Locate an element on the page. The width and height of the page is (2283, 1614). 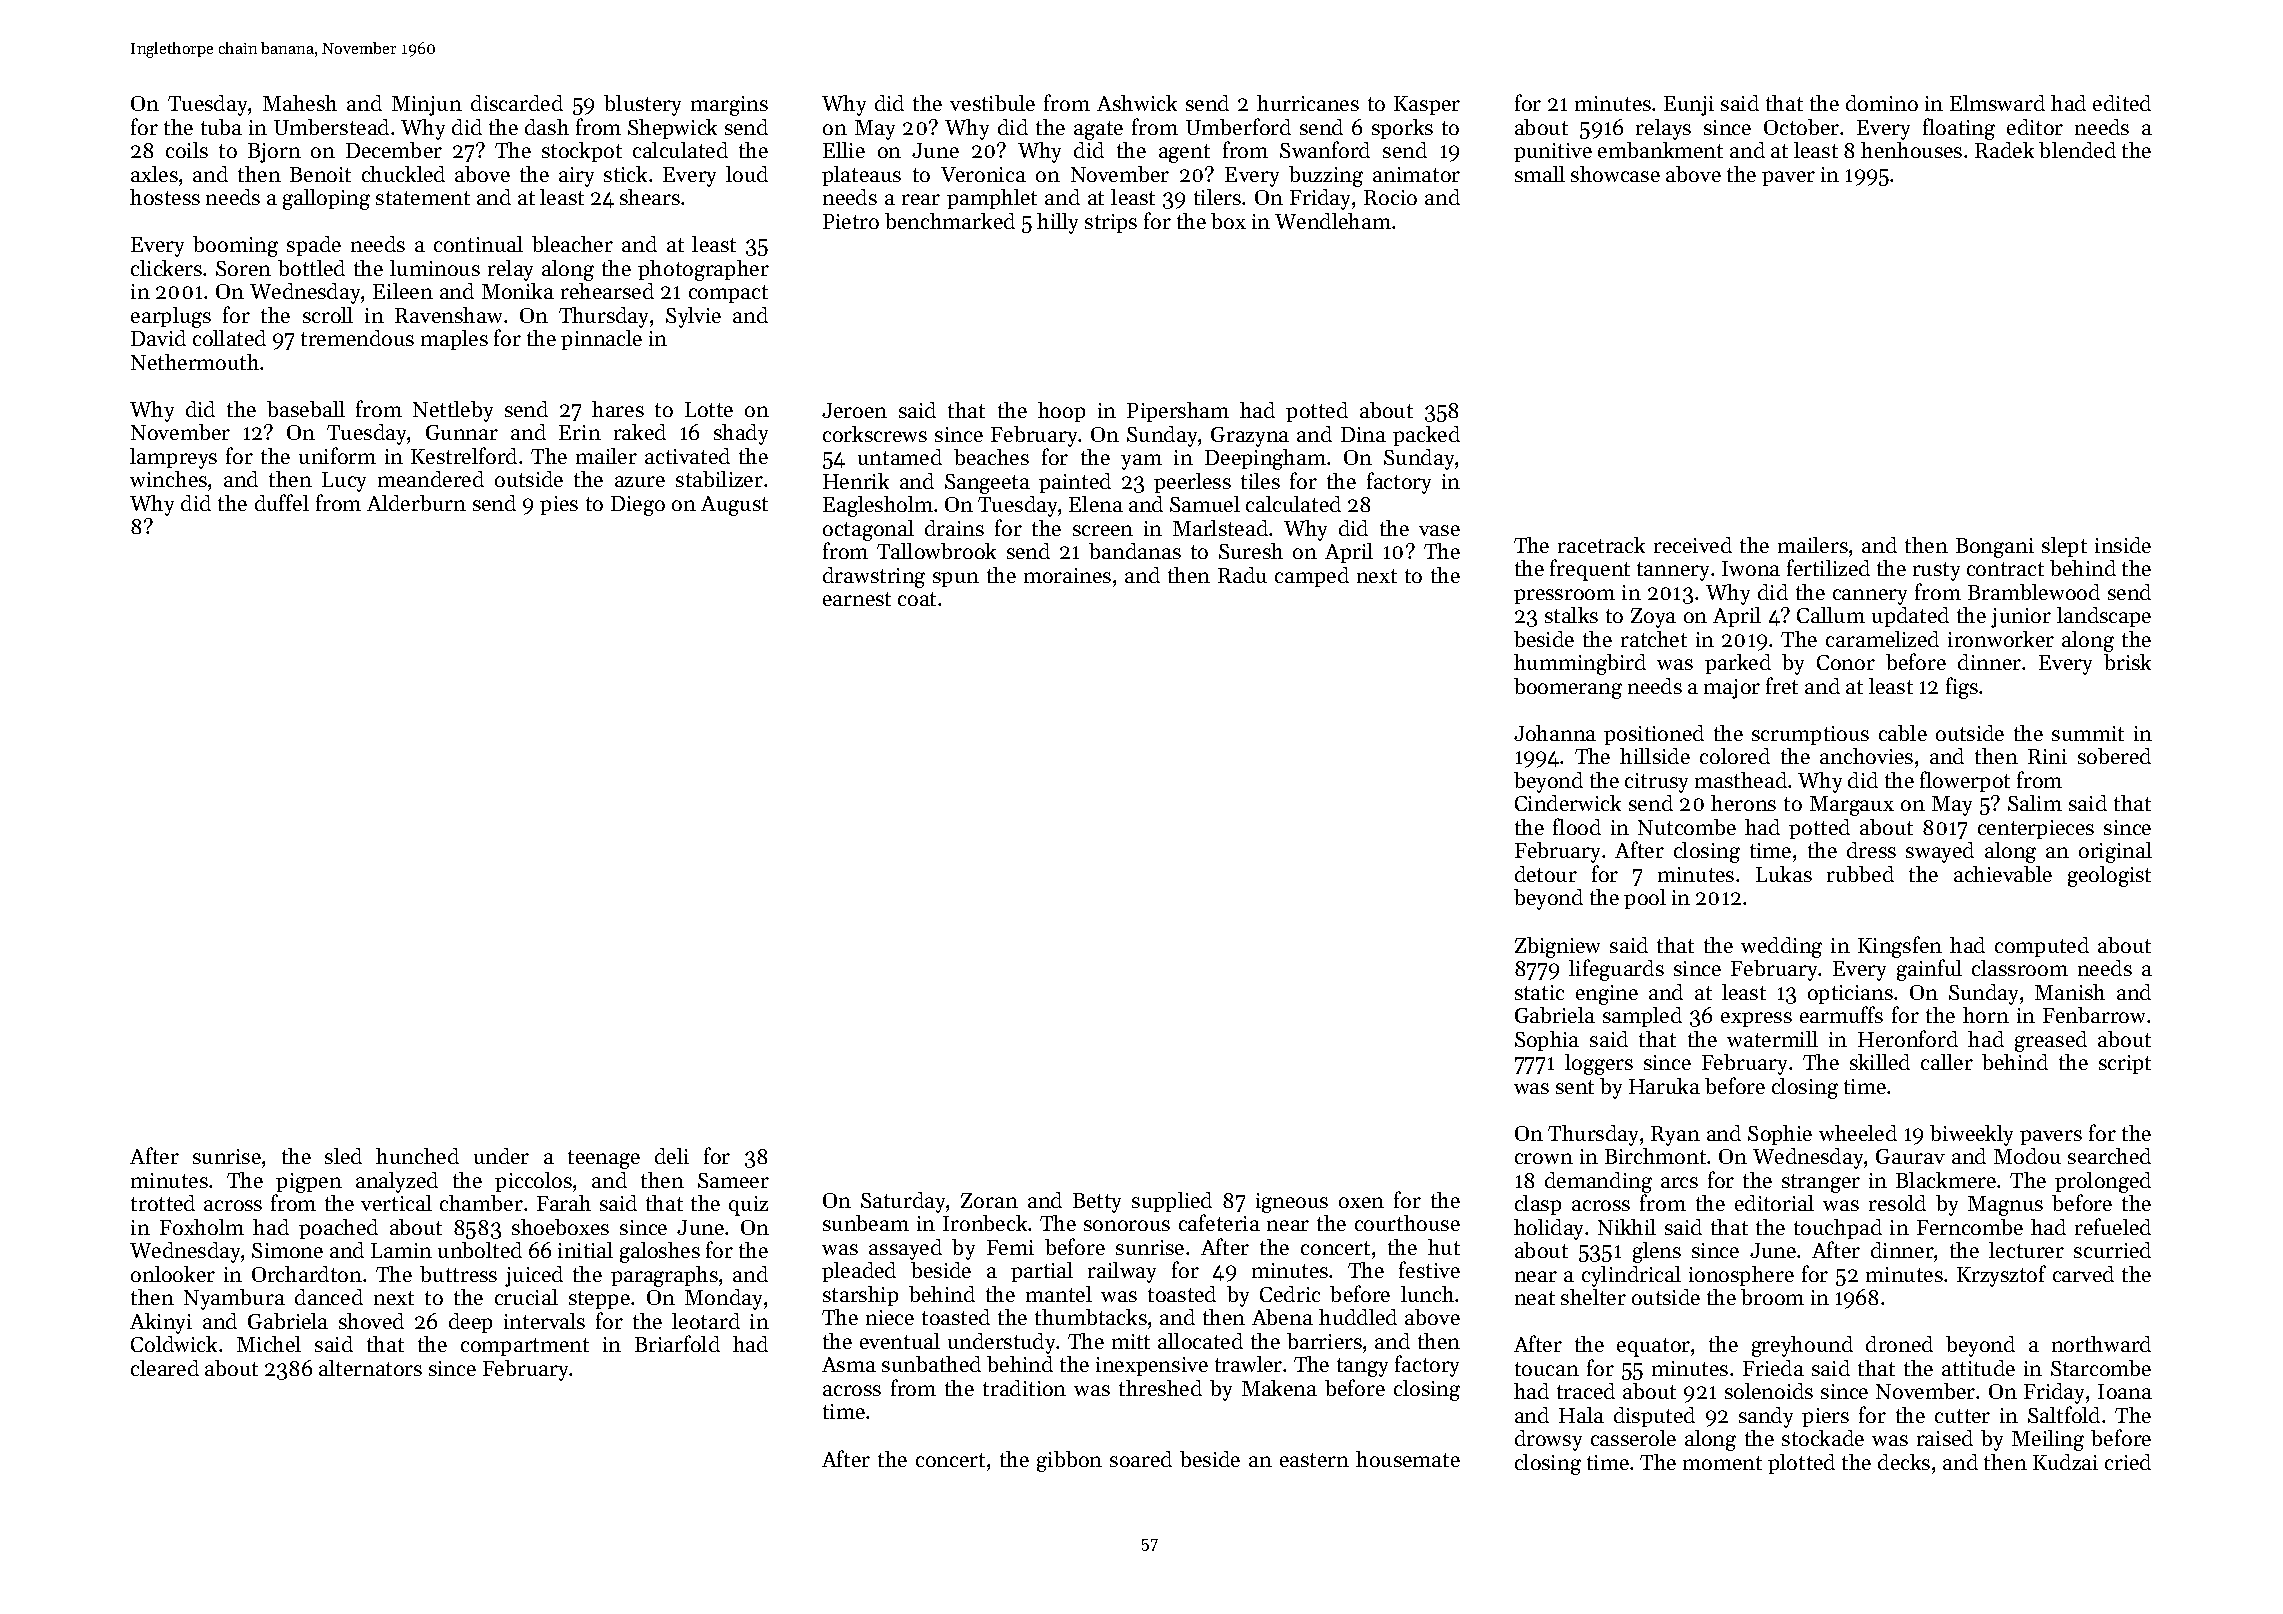
alternators is located at coordinates (370, 1368).
